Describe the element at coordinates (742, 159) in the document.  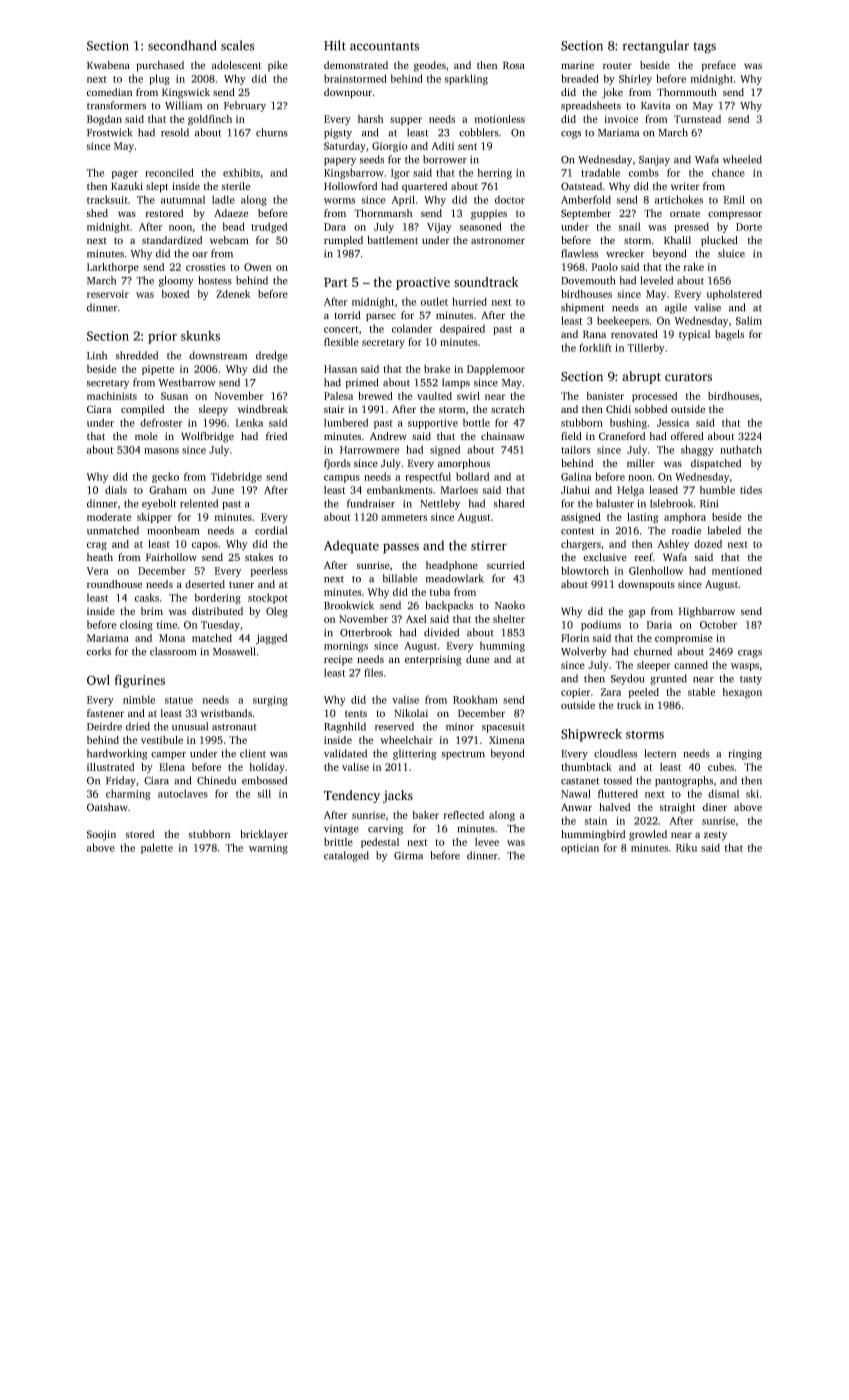
I see `wheeled` at that location.
